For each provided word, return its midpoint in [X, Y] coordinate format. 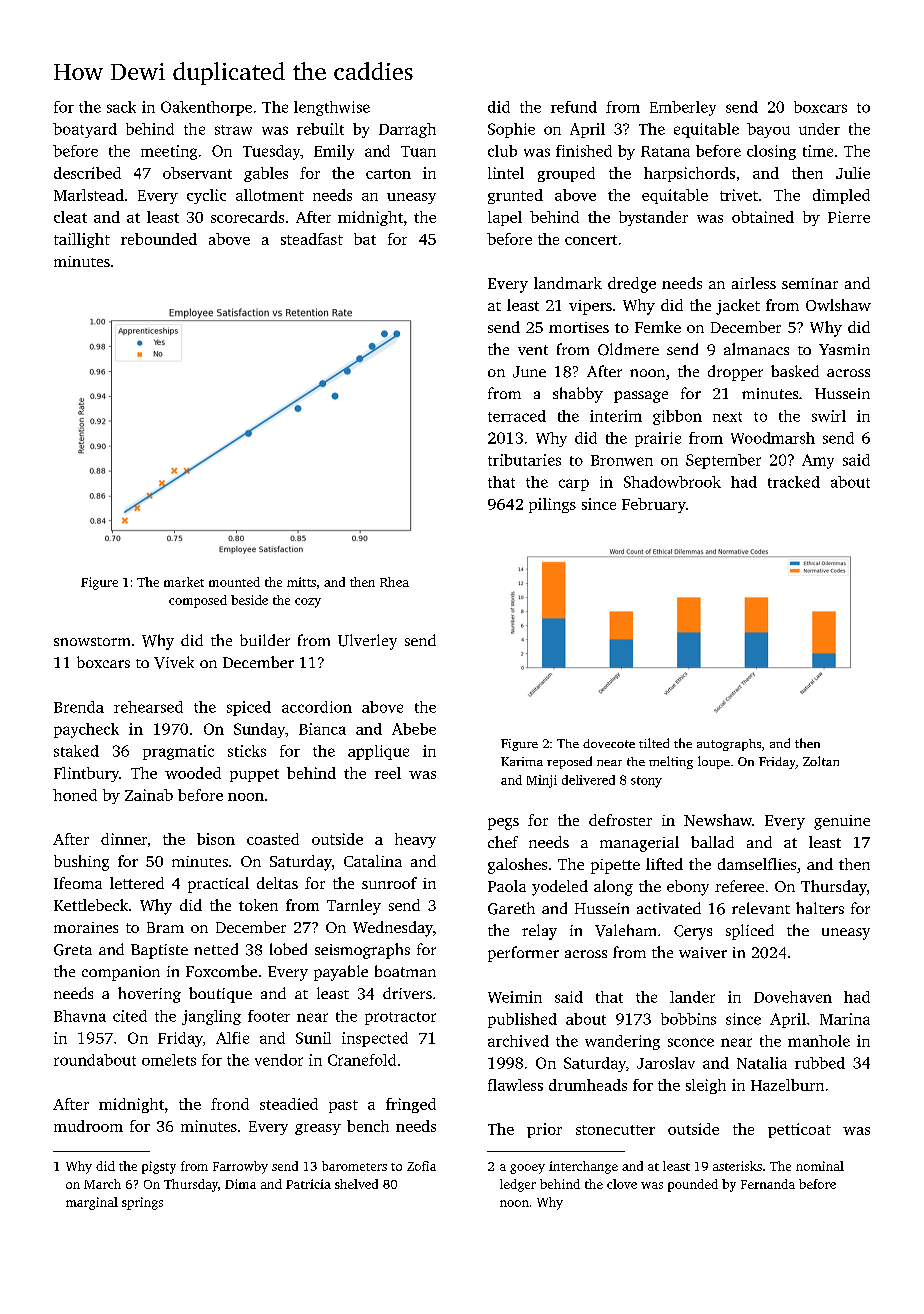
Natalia [762, 1063]
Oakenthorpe [206, 108]
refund [574, 107]
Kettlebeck [91, 905]
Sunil [313, 1038]
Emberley [683, 108]
